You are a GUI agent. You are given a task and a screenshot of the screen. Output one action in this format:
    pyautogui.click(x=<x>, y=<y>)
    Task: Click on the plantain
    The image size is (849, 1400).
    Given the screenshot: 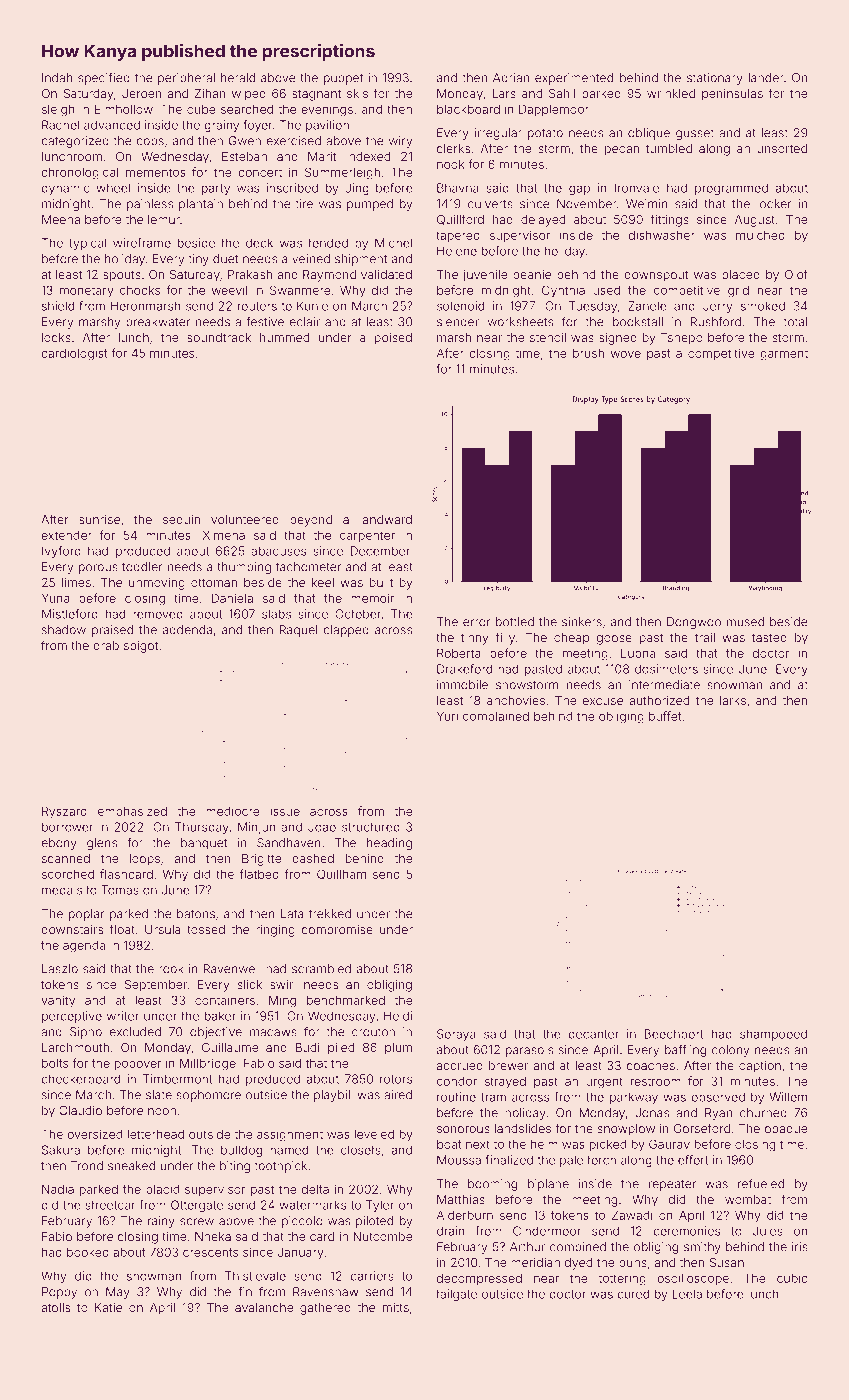 What is the action you would take?
    pyautogui.click(x=201, y=205)
